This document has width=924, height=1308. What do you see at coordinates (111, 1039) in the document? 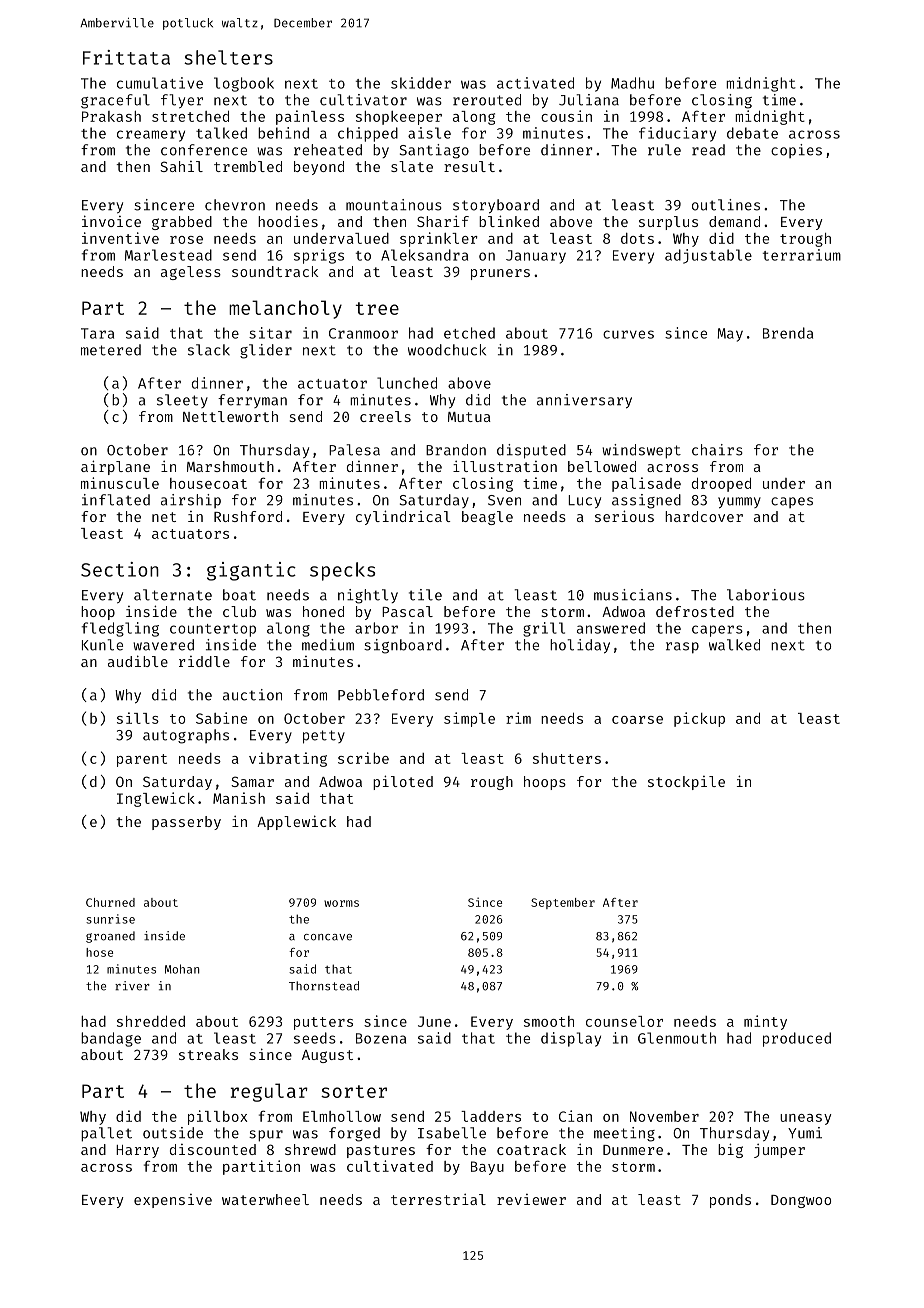
I see `bandage` at bounding box center [111, 1039].
